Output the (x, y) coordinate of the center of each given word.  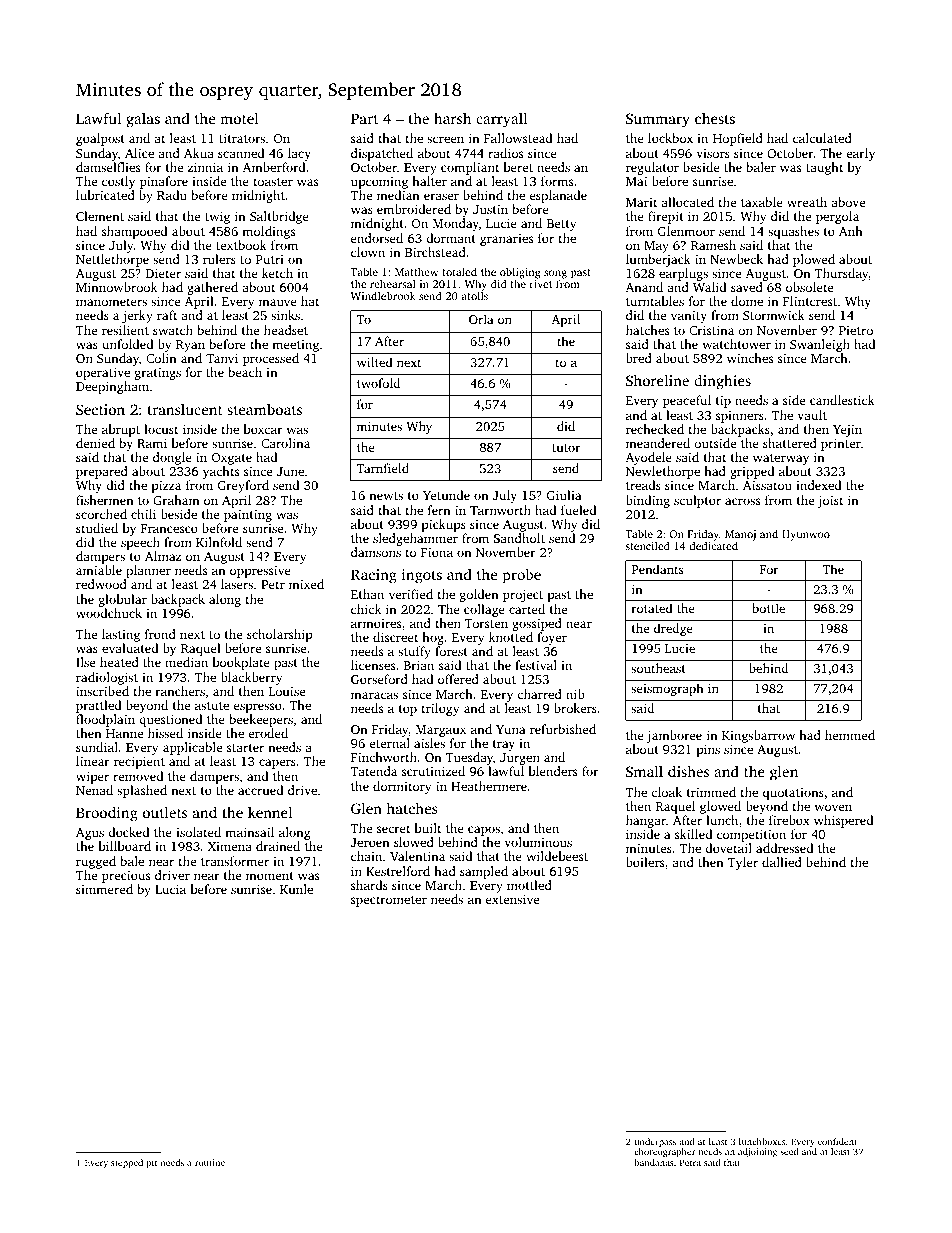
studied (97, 528)
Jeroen (370, 842)
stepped (127, 1163)
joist (830, 501)
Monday (456, 224)
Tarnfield (382, 468)
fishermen (105, 500)
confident (837, 1141)
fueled (578, 510)
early (860, 154)
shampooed (134, 232)
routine (210, 1162)
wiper (92, 778)
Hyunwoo (806, 535)
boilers (645, 862)
